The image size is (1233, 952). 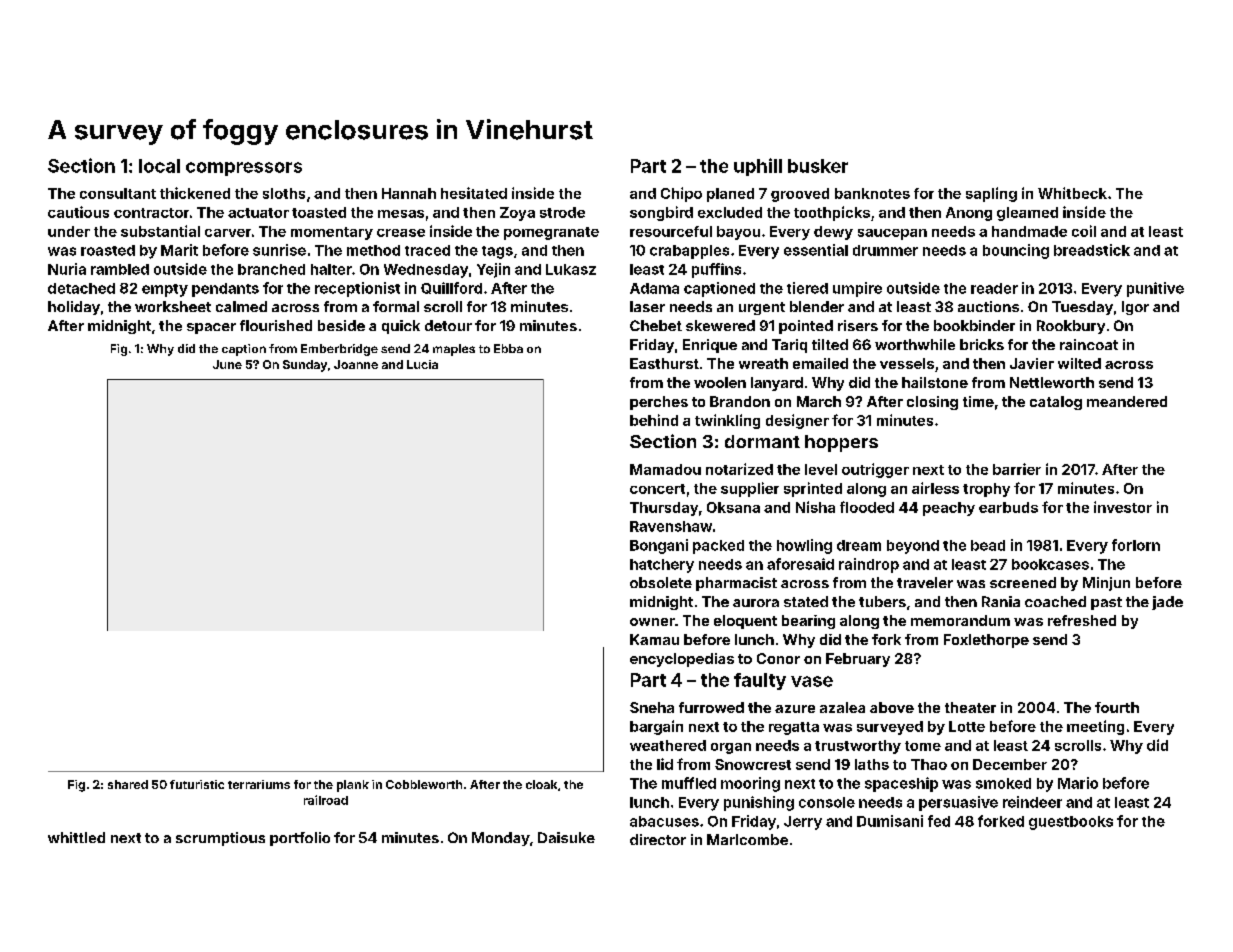 What do you see at coordinates (69, 231) in the screenshot?
I see `under` at bounding box center [69, 231].
